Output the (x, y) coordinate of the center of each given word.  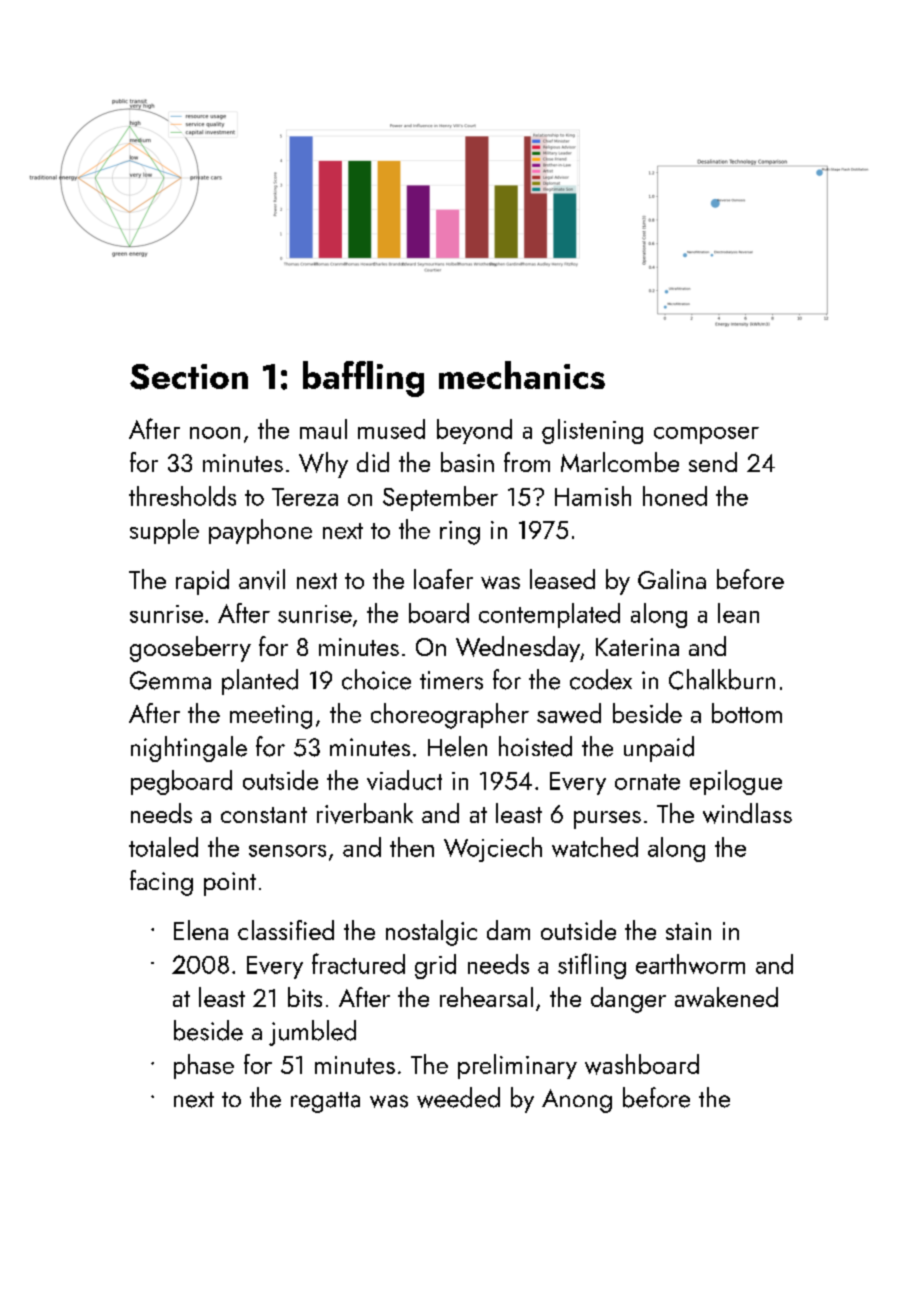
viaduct (404, 780)
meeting (271, 717)
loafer (443, 579)
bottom (747, 713)
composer (706, 435)
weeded (458, 1097)
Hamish (593, 496)
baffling (363, 379)
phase (204, 1066)
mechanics (522, 375)
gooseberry (190, 649)
